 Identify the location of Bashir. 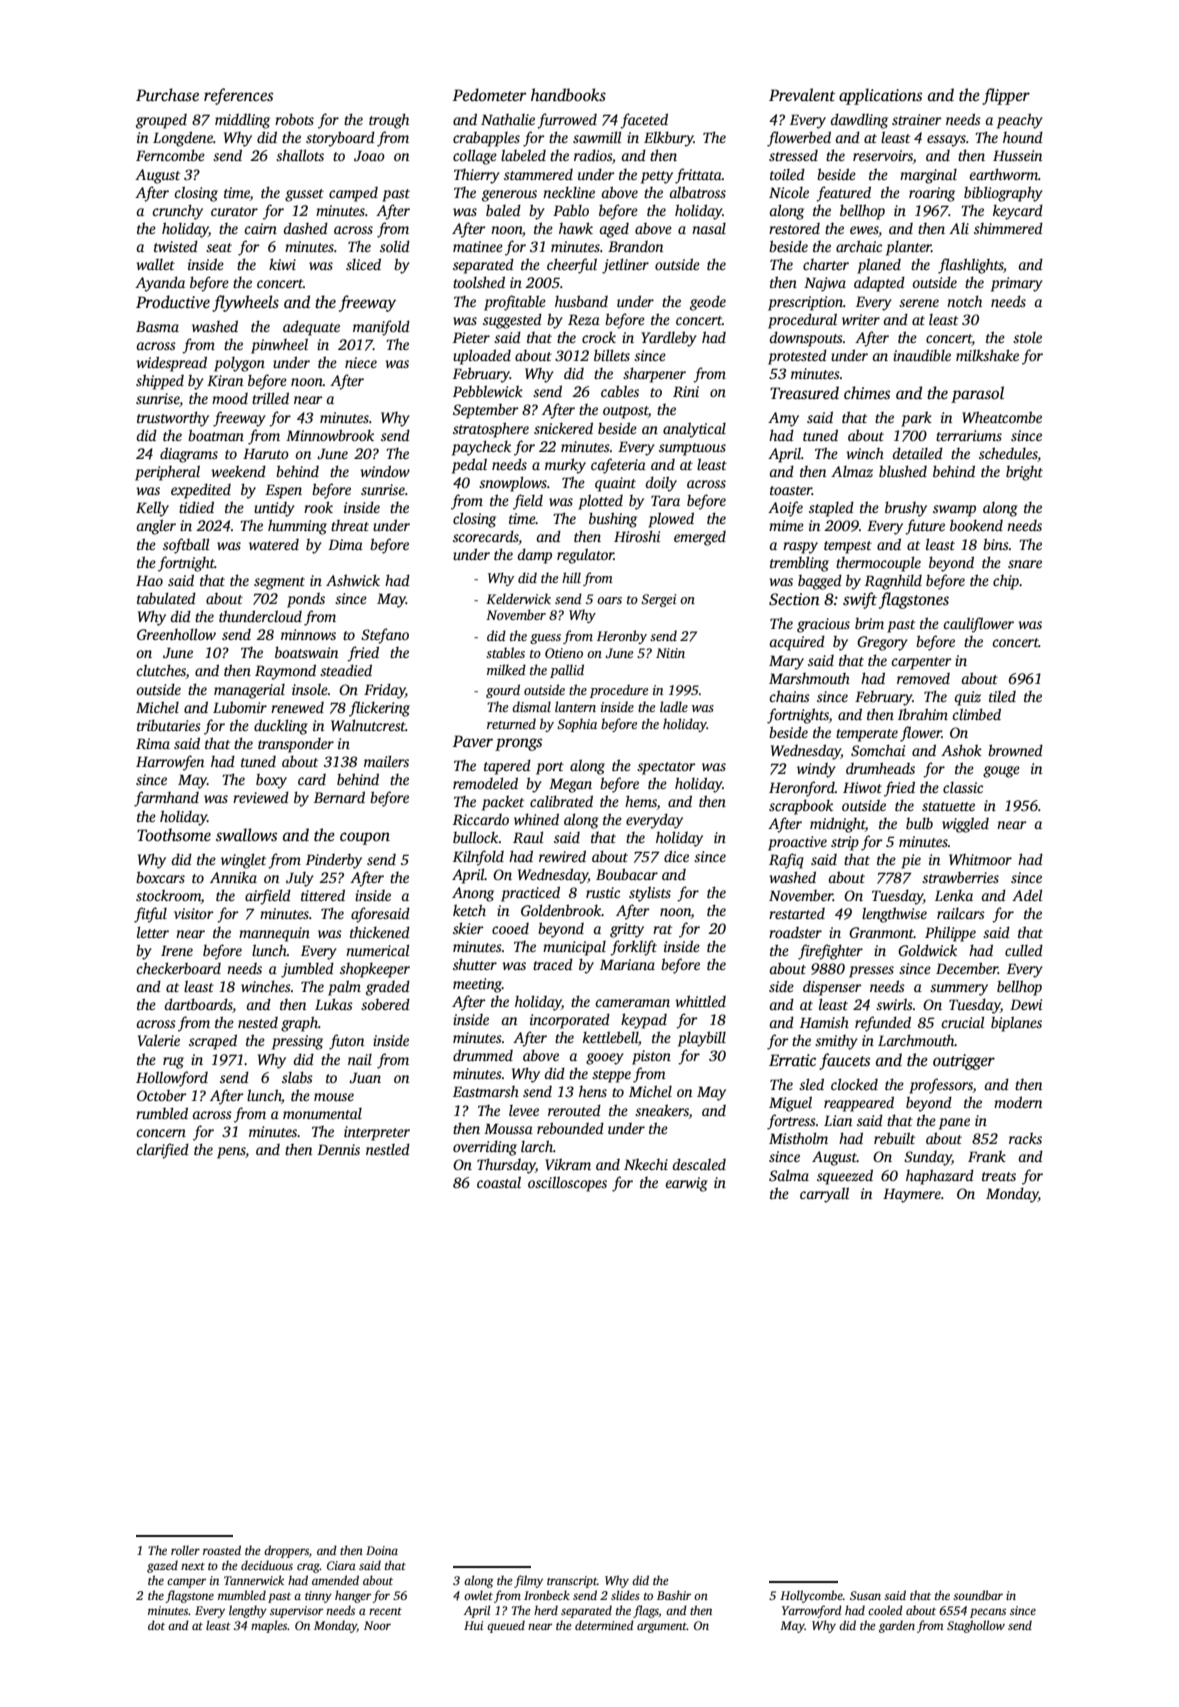
(674, 1595).
